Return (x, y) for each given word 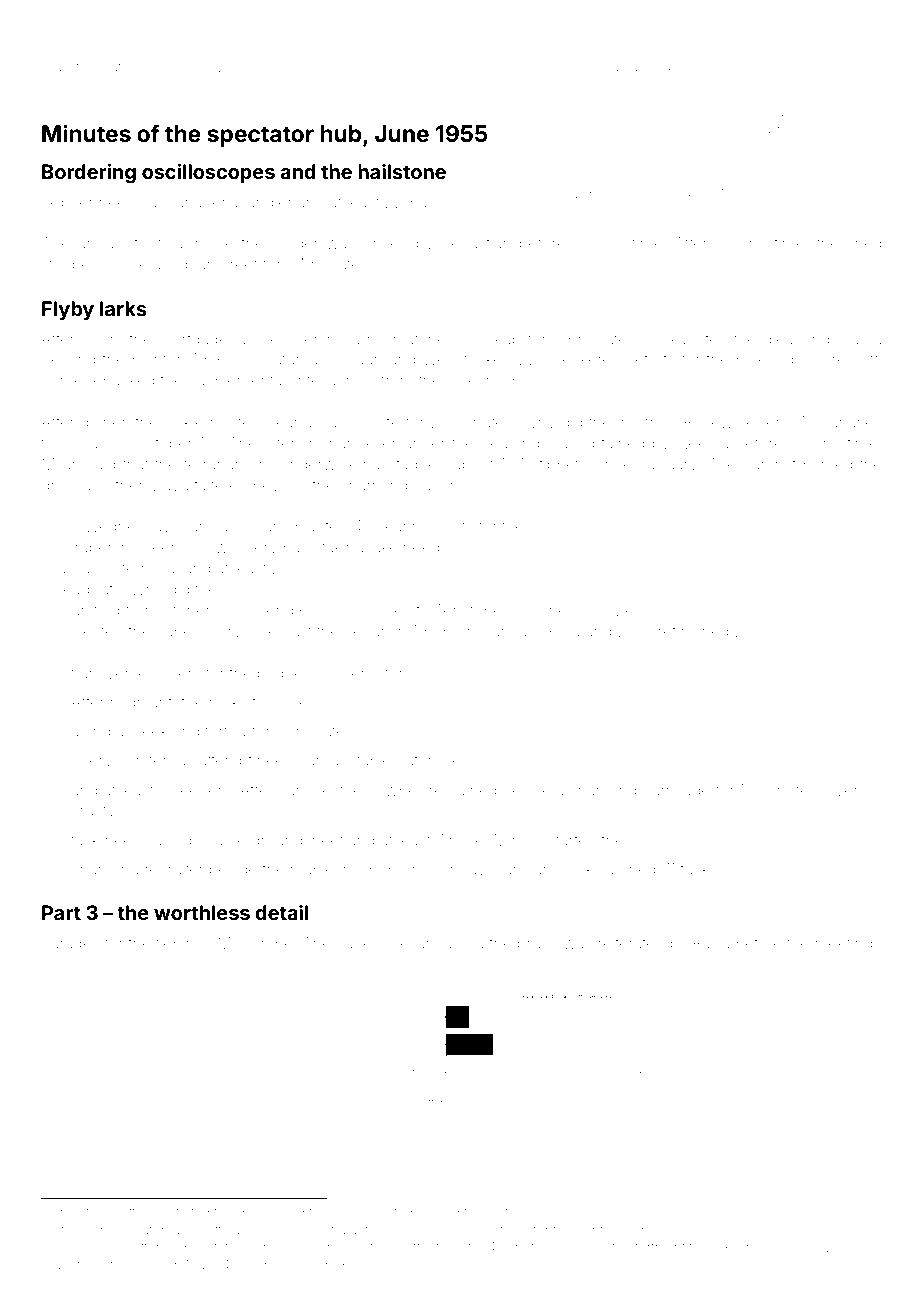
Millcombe (255, 943)
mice (466, 840)
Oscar (82, 443)
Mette (212, 1230)
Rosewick (718, 422)
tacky (699, 871)
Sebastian (476, 243)
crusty (93, 812)
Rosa (562, 631)
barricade (676, 790)
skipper (67, 203)
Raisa (711, 943)
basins (433, 202)
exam (419, 944)
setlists (651, 359)
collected (91, 631)
